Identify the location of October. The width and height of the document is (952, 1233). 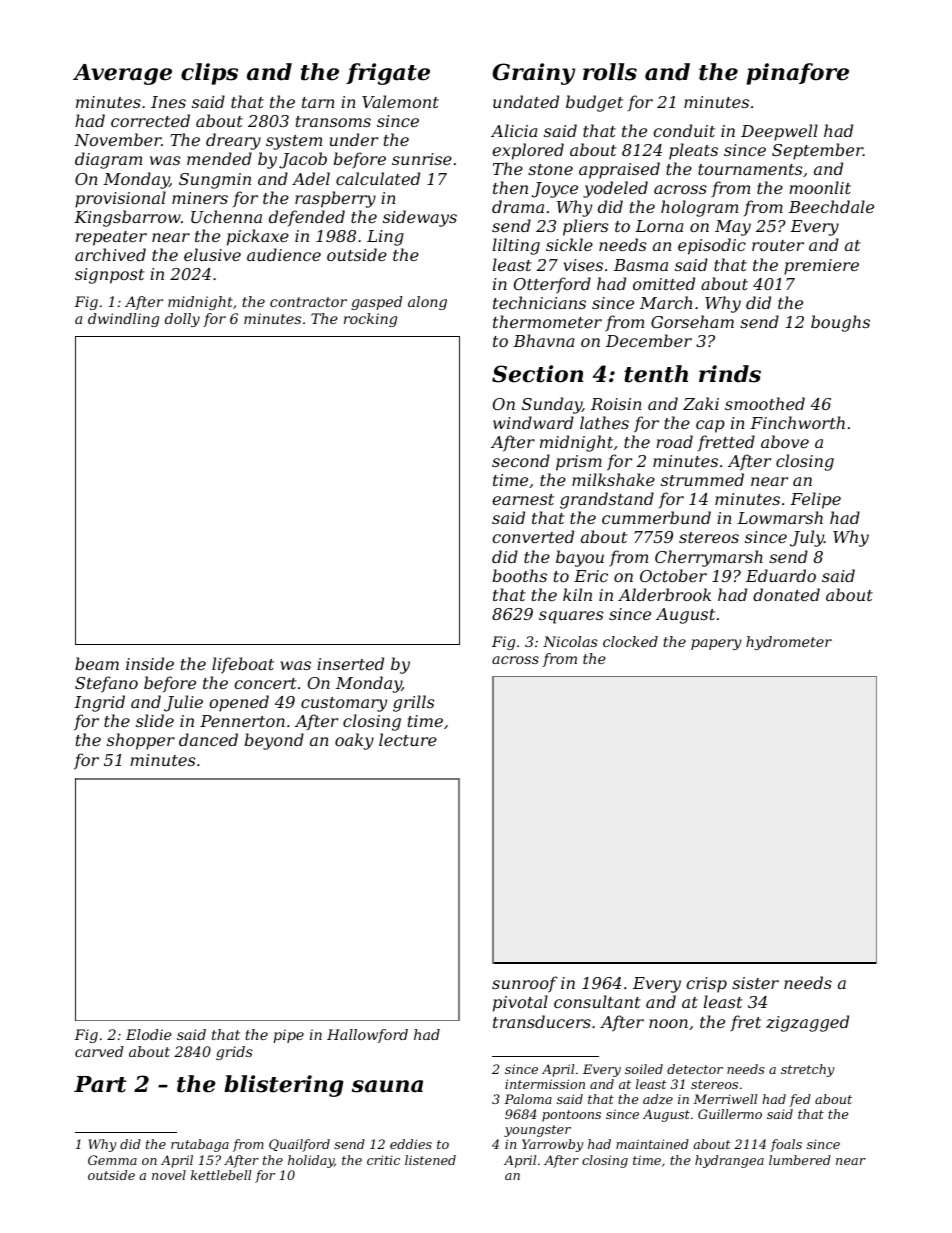
(673, 575).
